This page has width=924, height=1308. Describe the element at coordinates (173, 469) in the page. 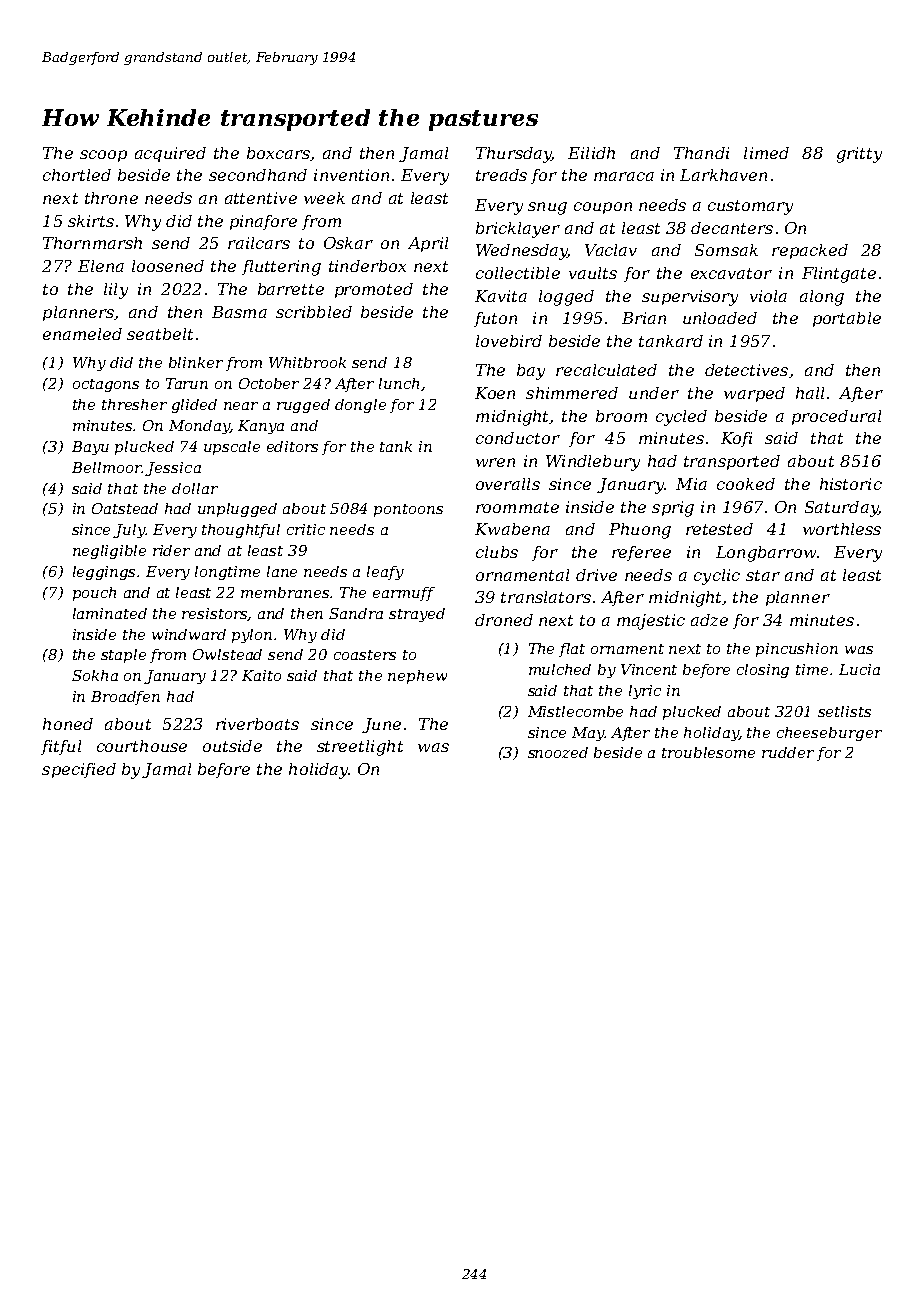

I see `Jessica` at that location.
